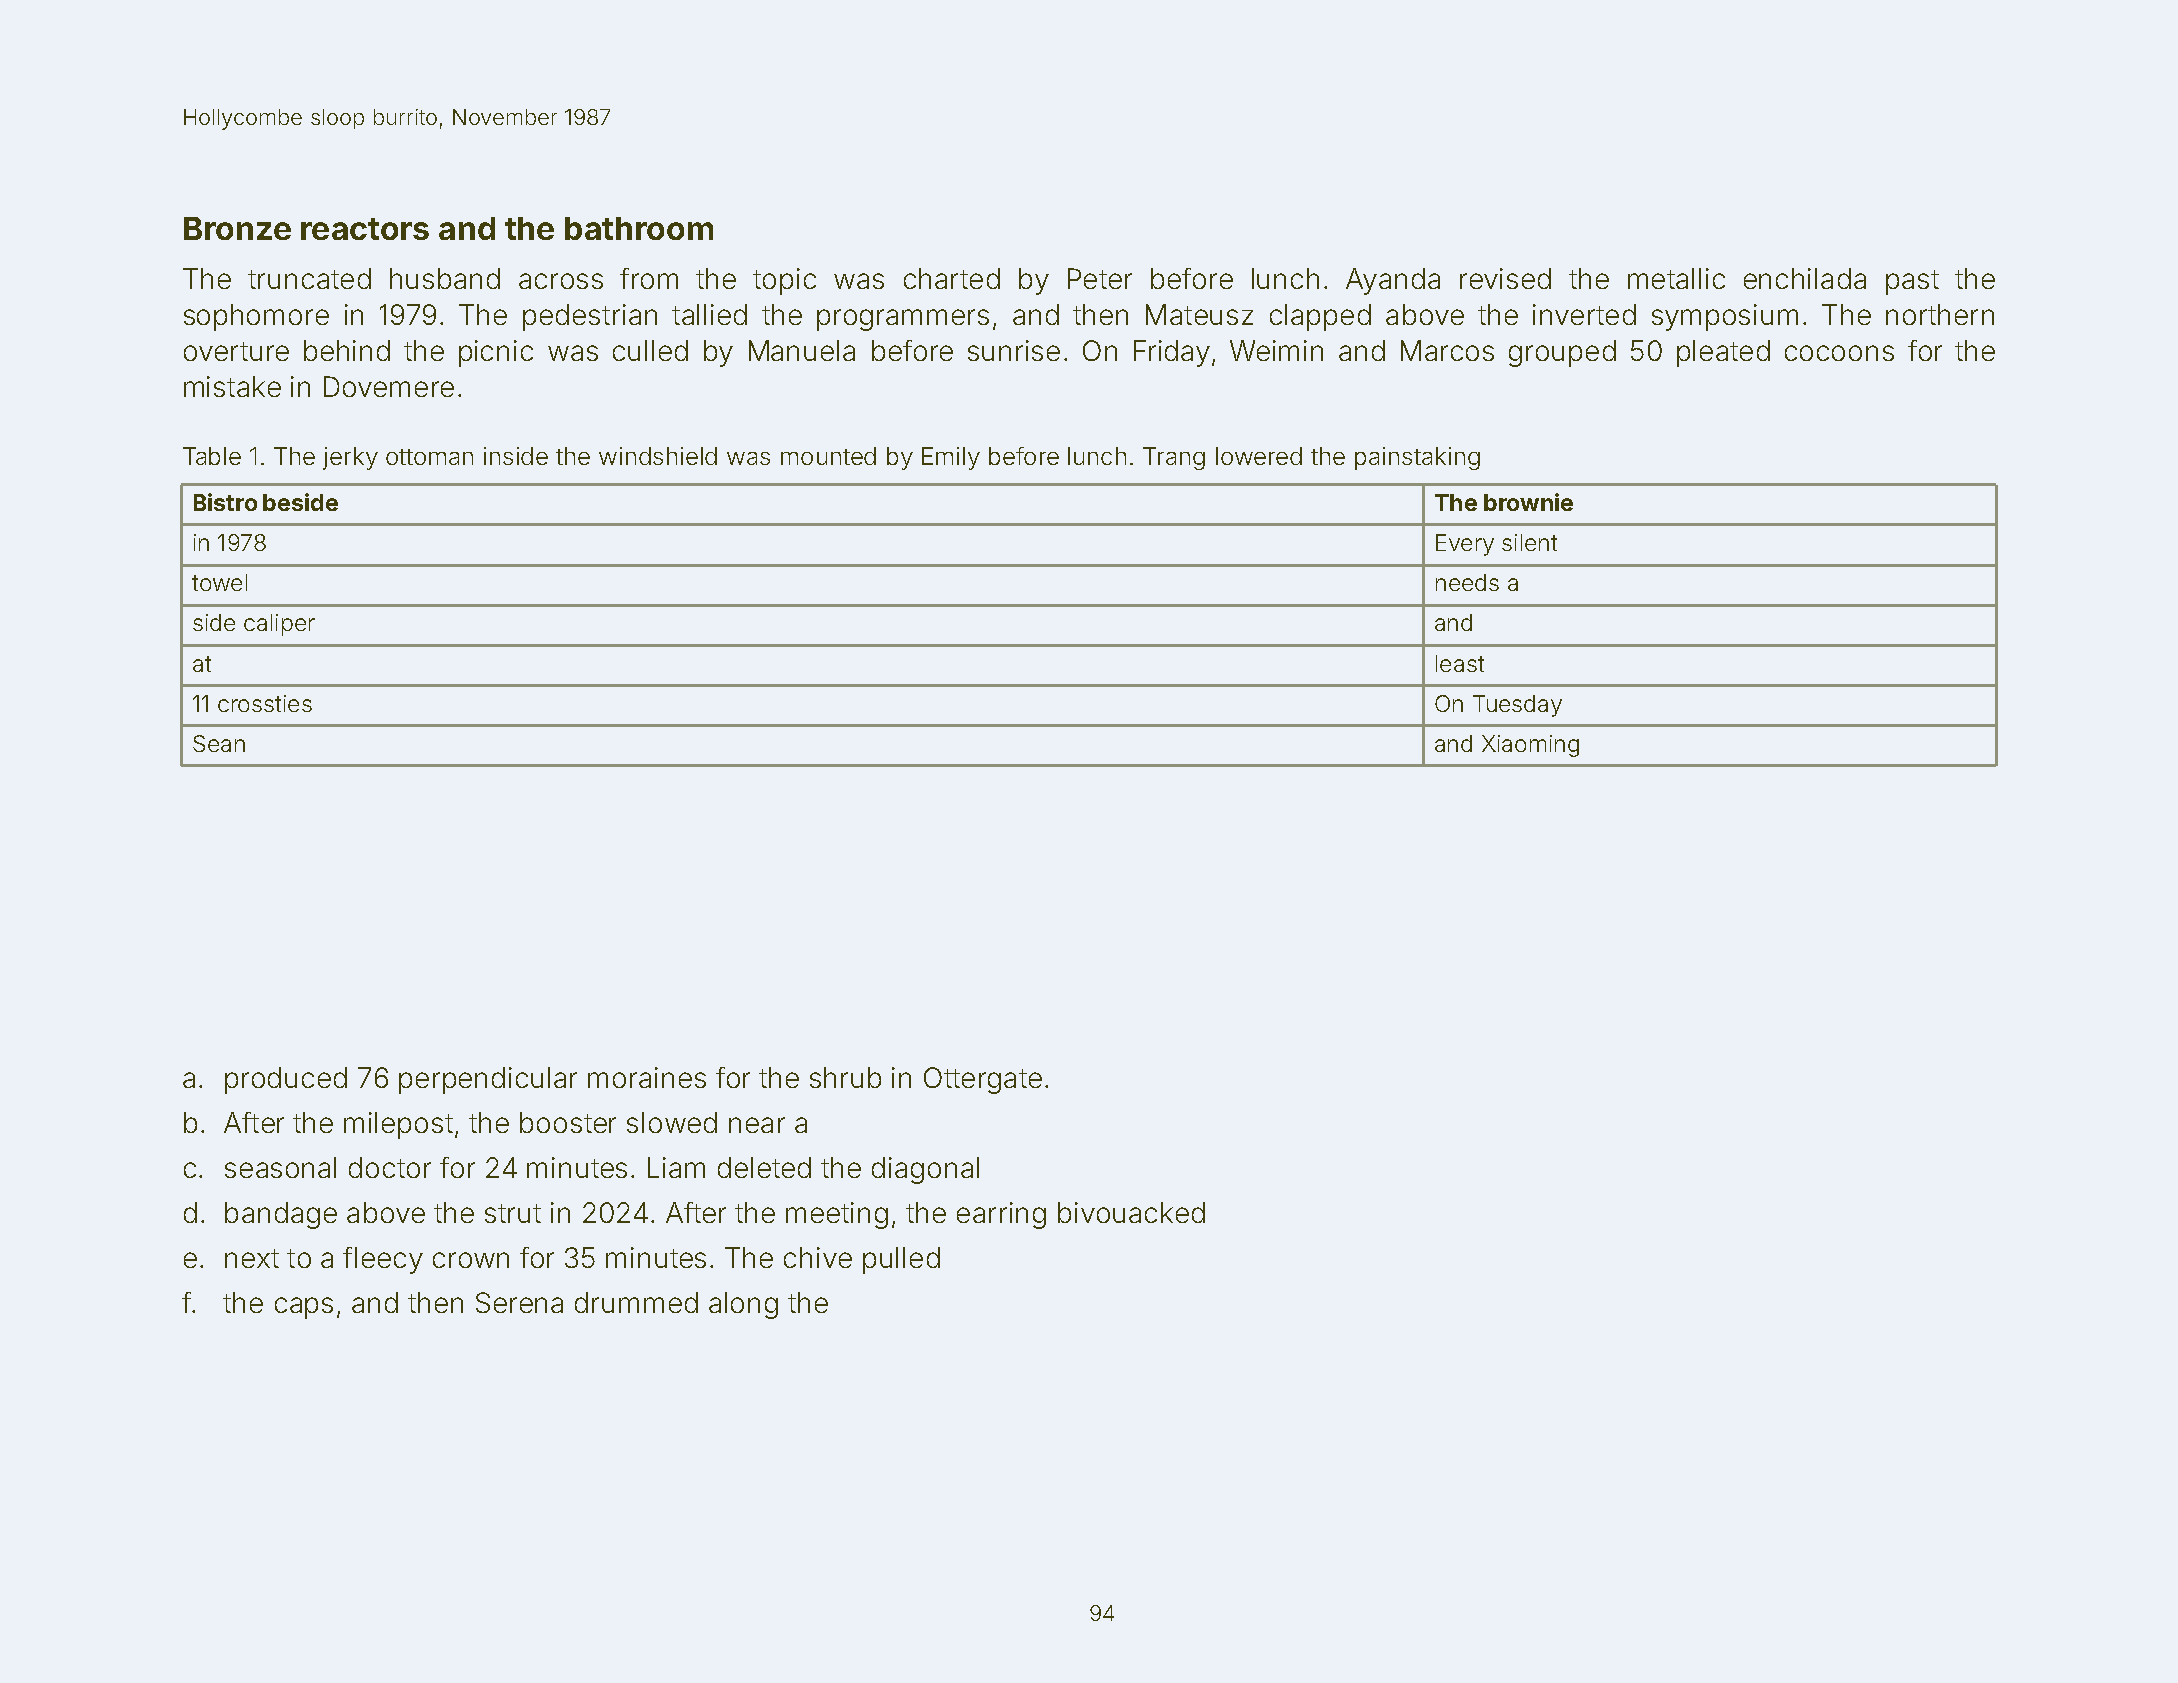 The width and height of the image is (2178, 1683). Describe the element at coordinates (1172, 353) in the image. I see `Friday` at that location.
